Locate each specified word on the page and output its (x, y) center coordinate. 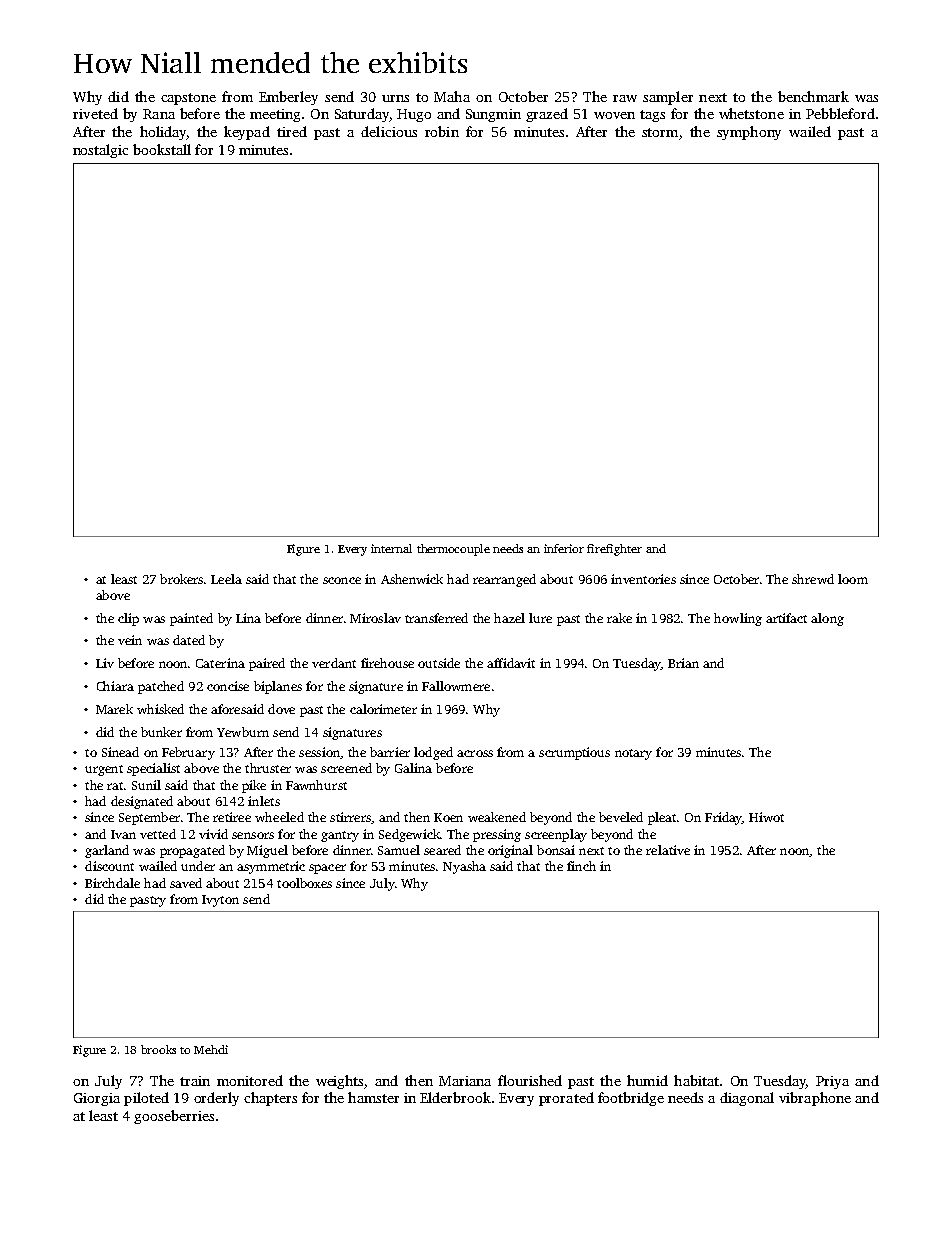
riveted (95, 113)
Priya (832, 1082)
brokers (181, 579)
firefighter (614, 550)
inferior (564, 548)
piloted (146, 1099)
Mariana (465, 1081)
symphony (749, 133)
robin (442, 131)
